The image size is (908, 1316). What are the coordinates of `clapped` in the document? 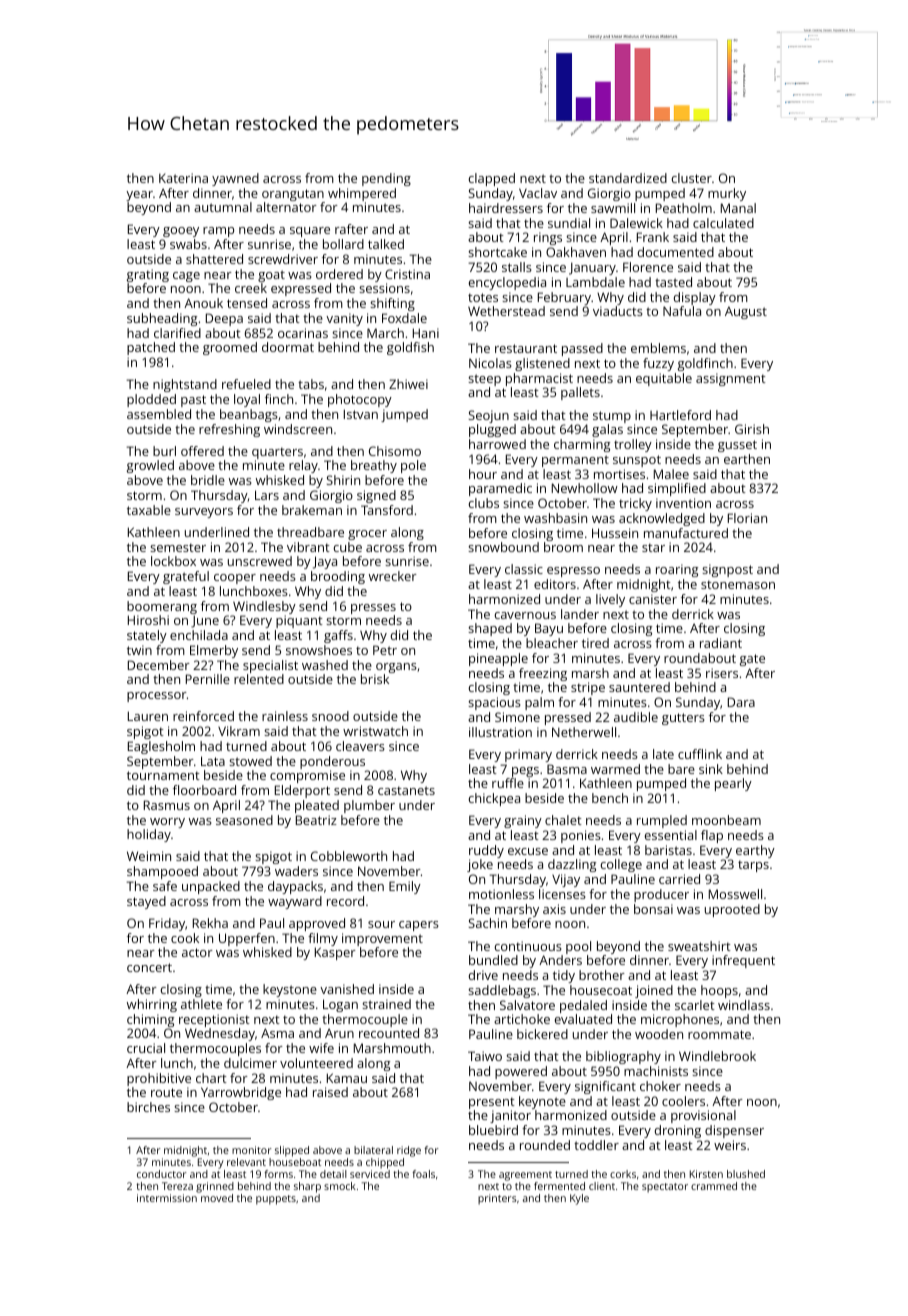 It's located at (491, 179).
